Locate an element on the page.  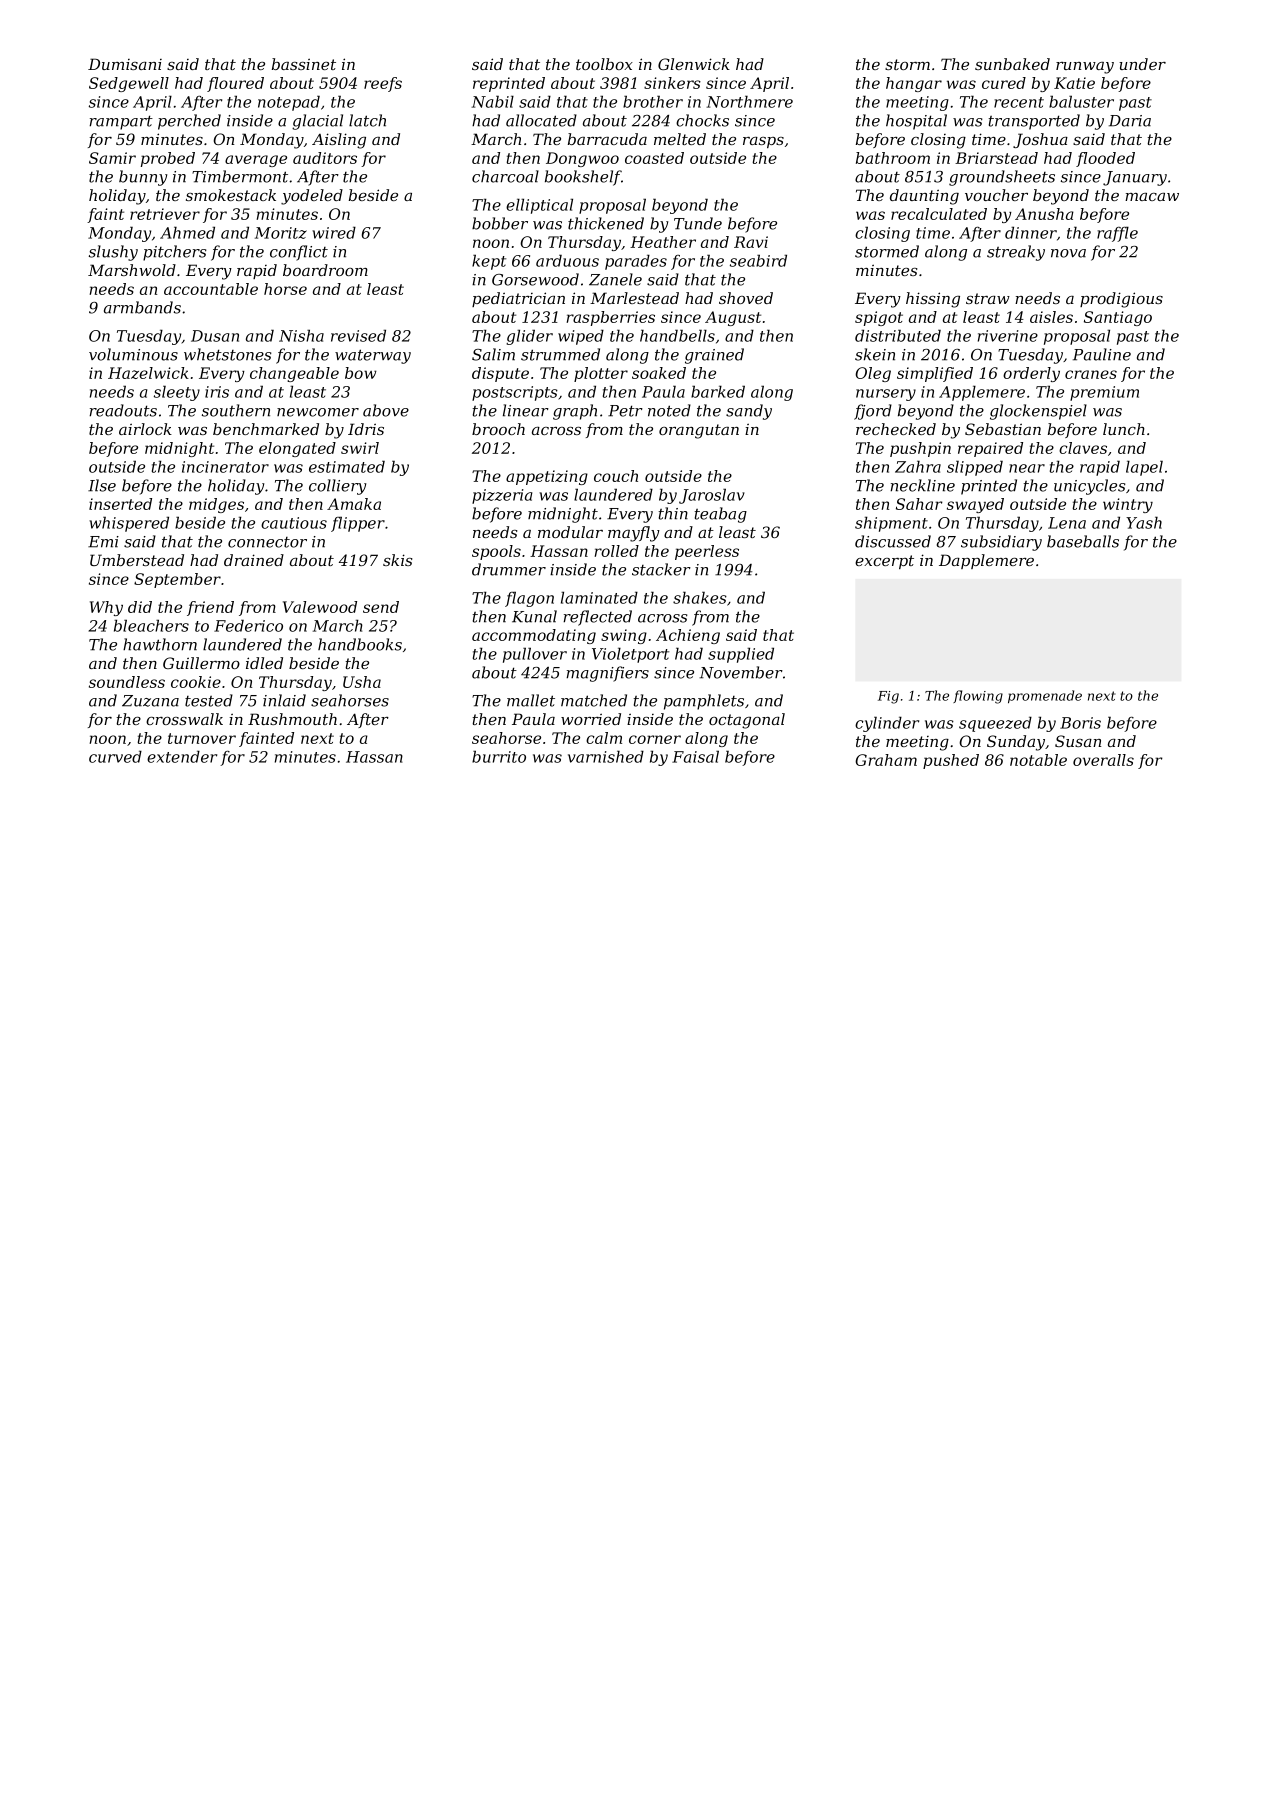
unicycles is located at coordinates (1089, 487).
